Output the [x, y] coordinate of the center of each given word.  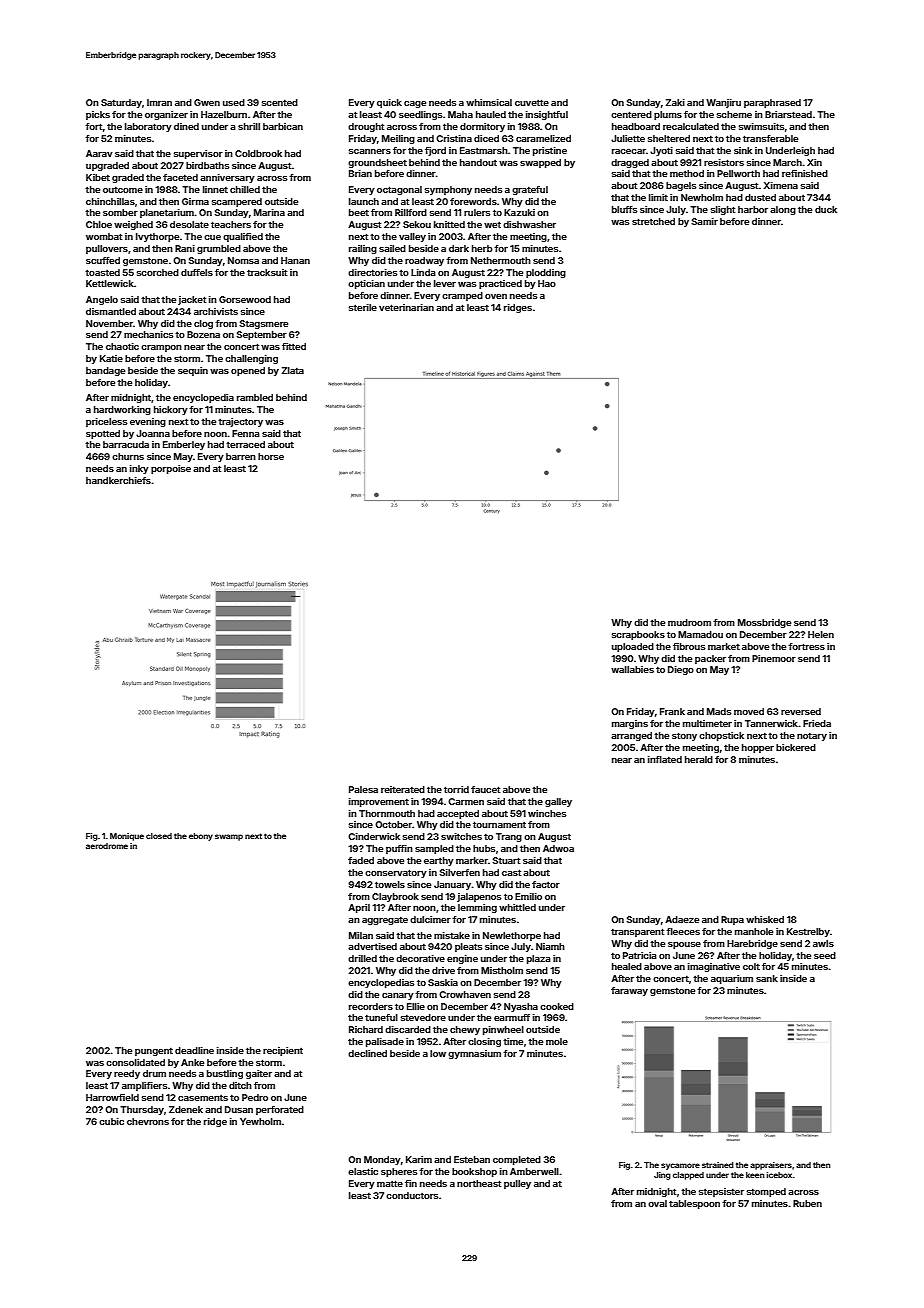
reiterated [403, 789]
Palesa [363, 789]
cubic [111, 1121]
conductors [412, 1195]
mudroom [689, 622]
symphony [448, 190]
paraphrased [772, 103]
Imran [159, 102]
